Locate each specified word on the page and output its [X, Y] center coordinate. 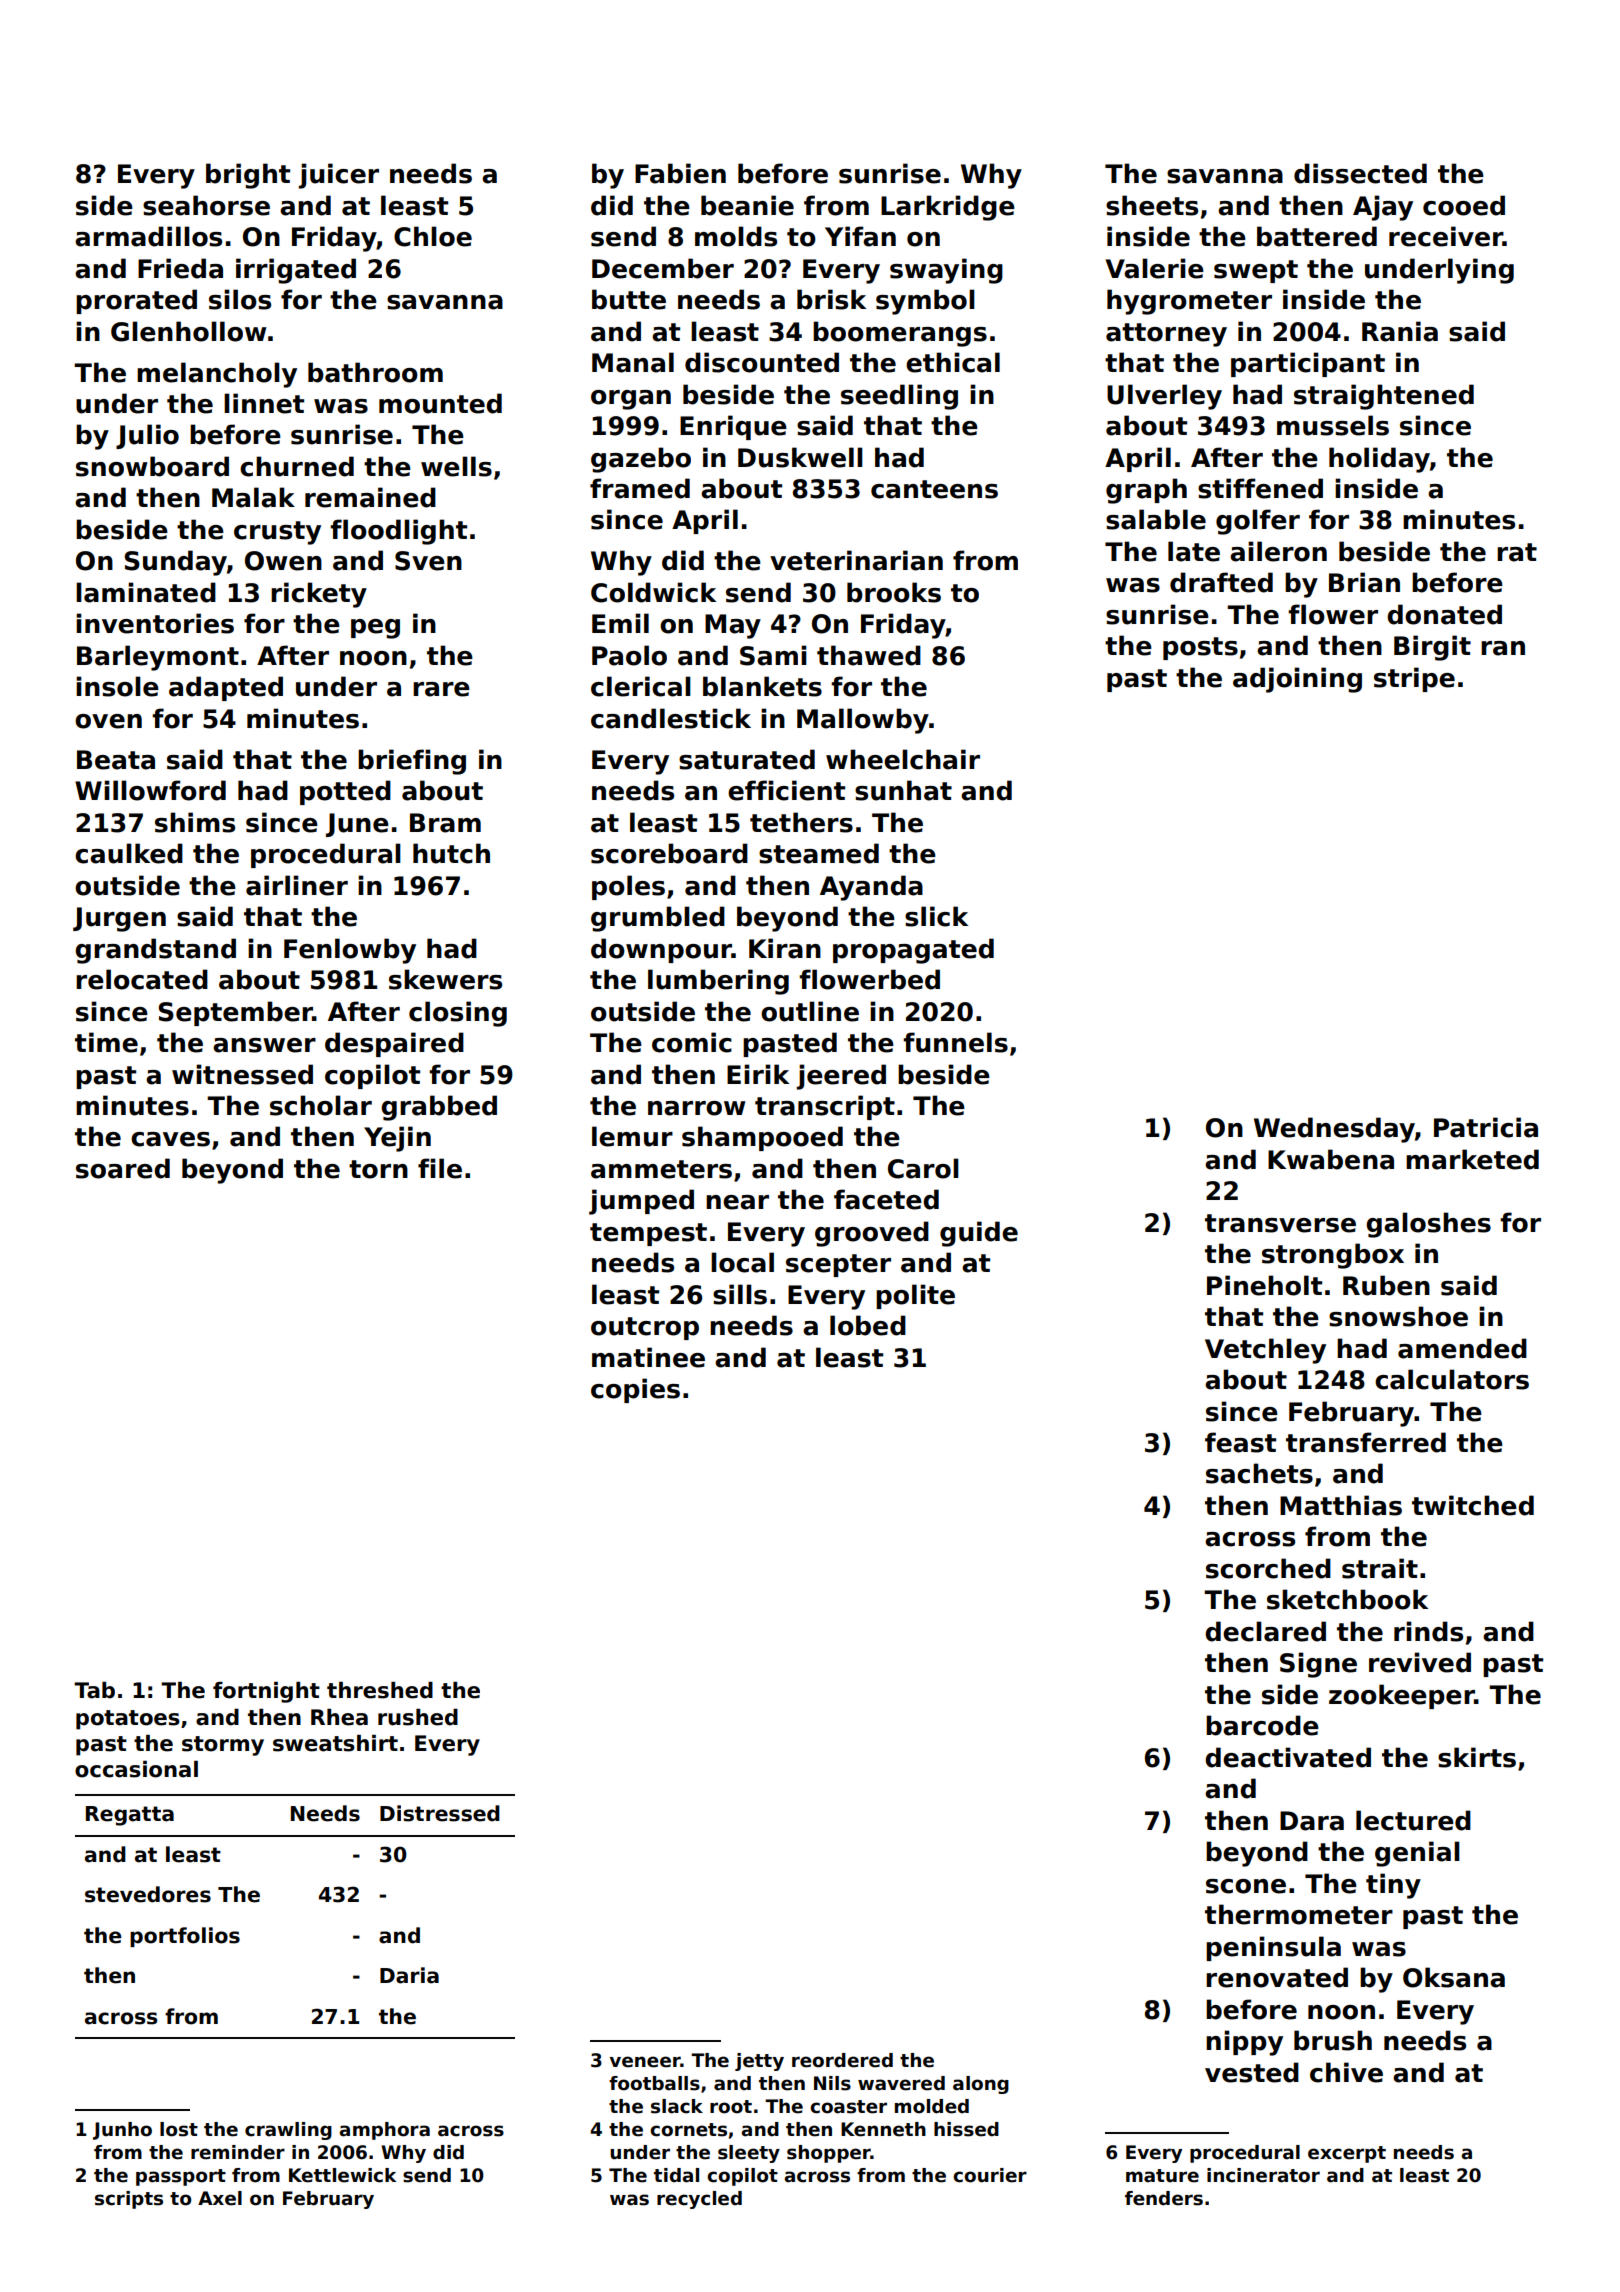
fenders [1164, 2198]
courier [990, 2175]
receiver [1446, 236]
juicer [338, 176]
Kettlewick [342, 2175]
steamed [819, 853]
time [106, 1042]
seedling [899, 397]
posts [1200, 648]
